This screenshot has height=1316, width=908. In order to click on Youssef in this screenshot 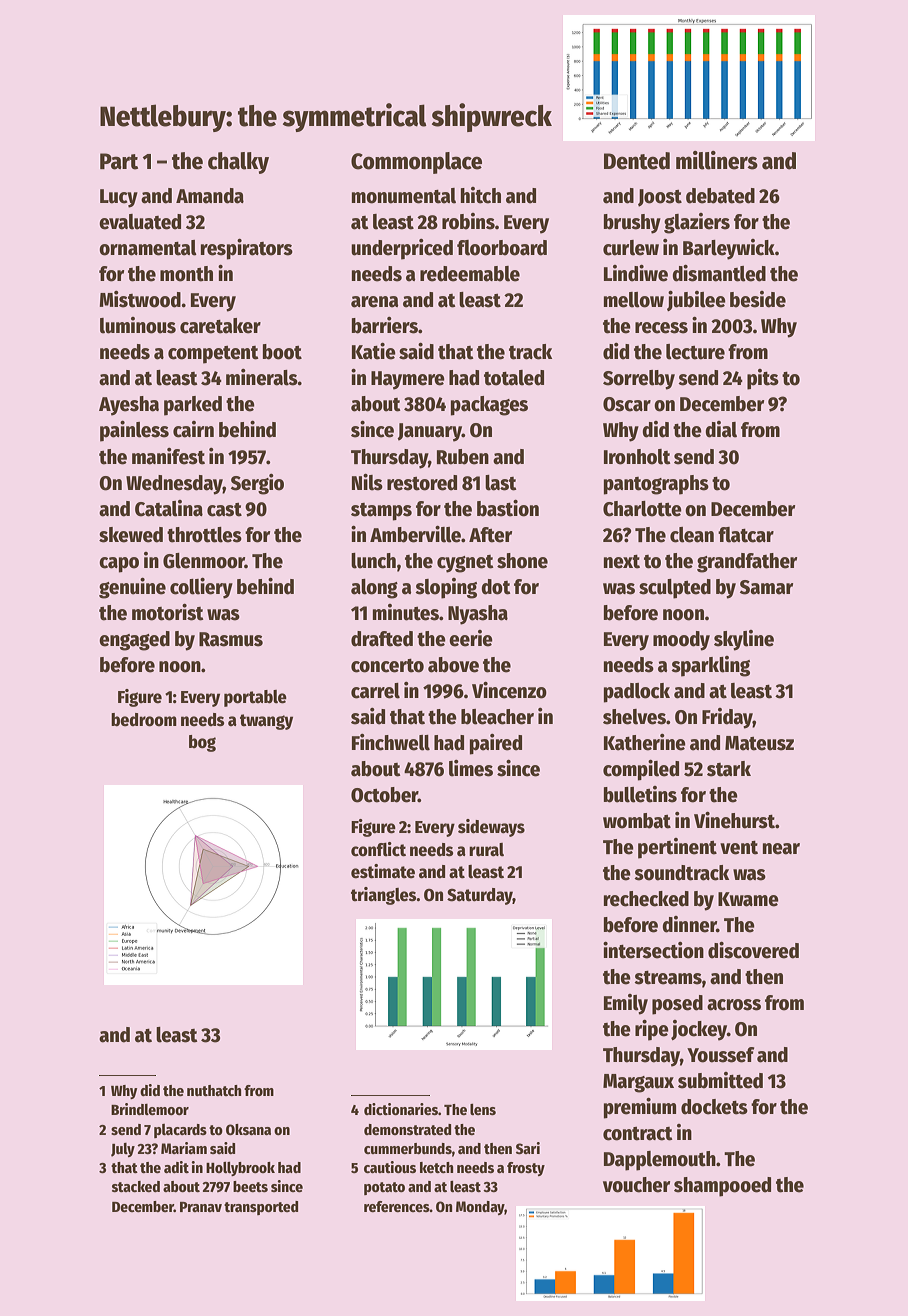, I will do `click(720, 1055)`.
